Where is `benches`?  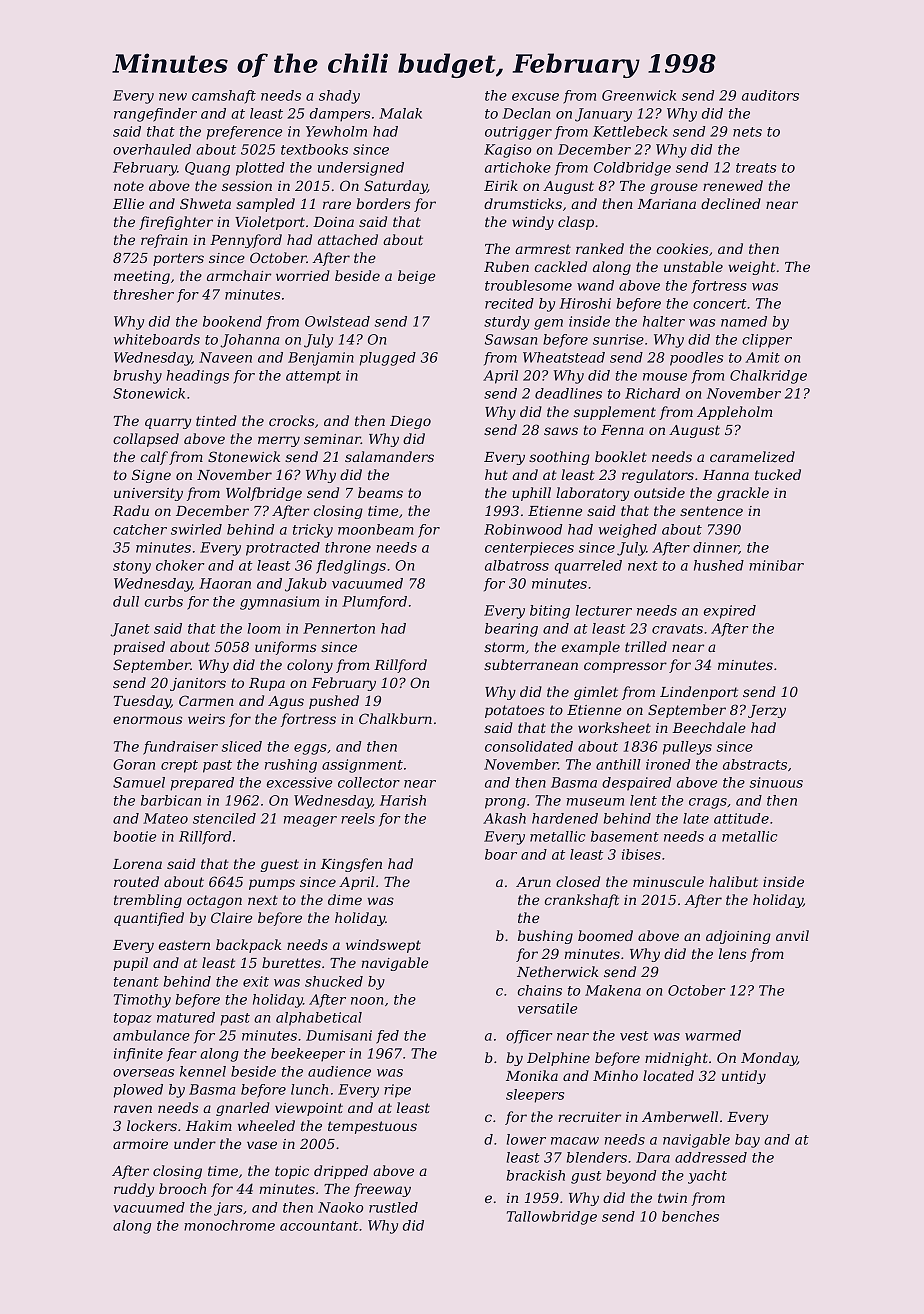 benches is located at coordinates (690, 1216).
